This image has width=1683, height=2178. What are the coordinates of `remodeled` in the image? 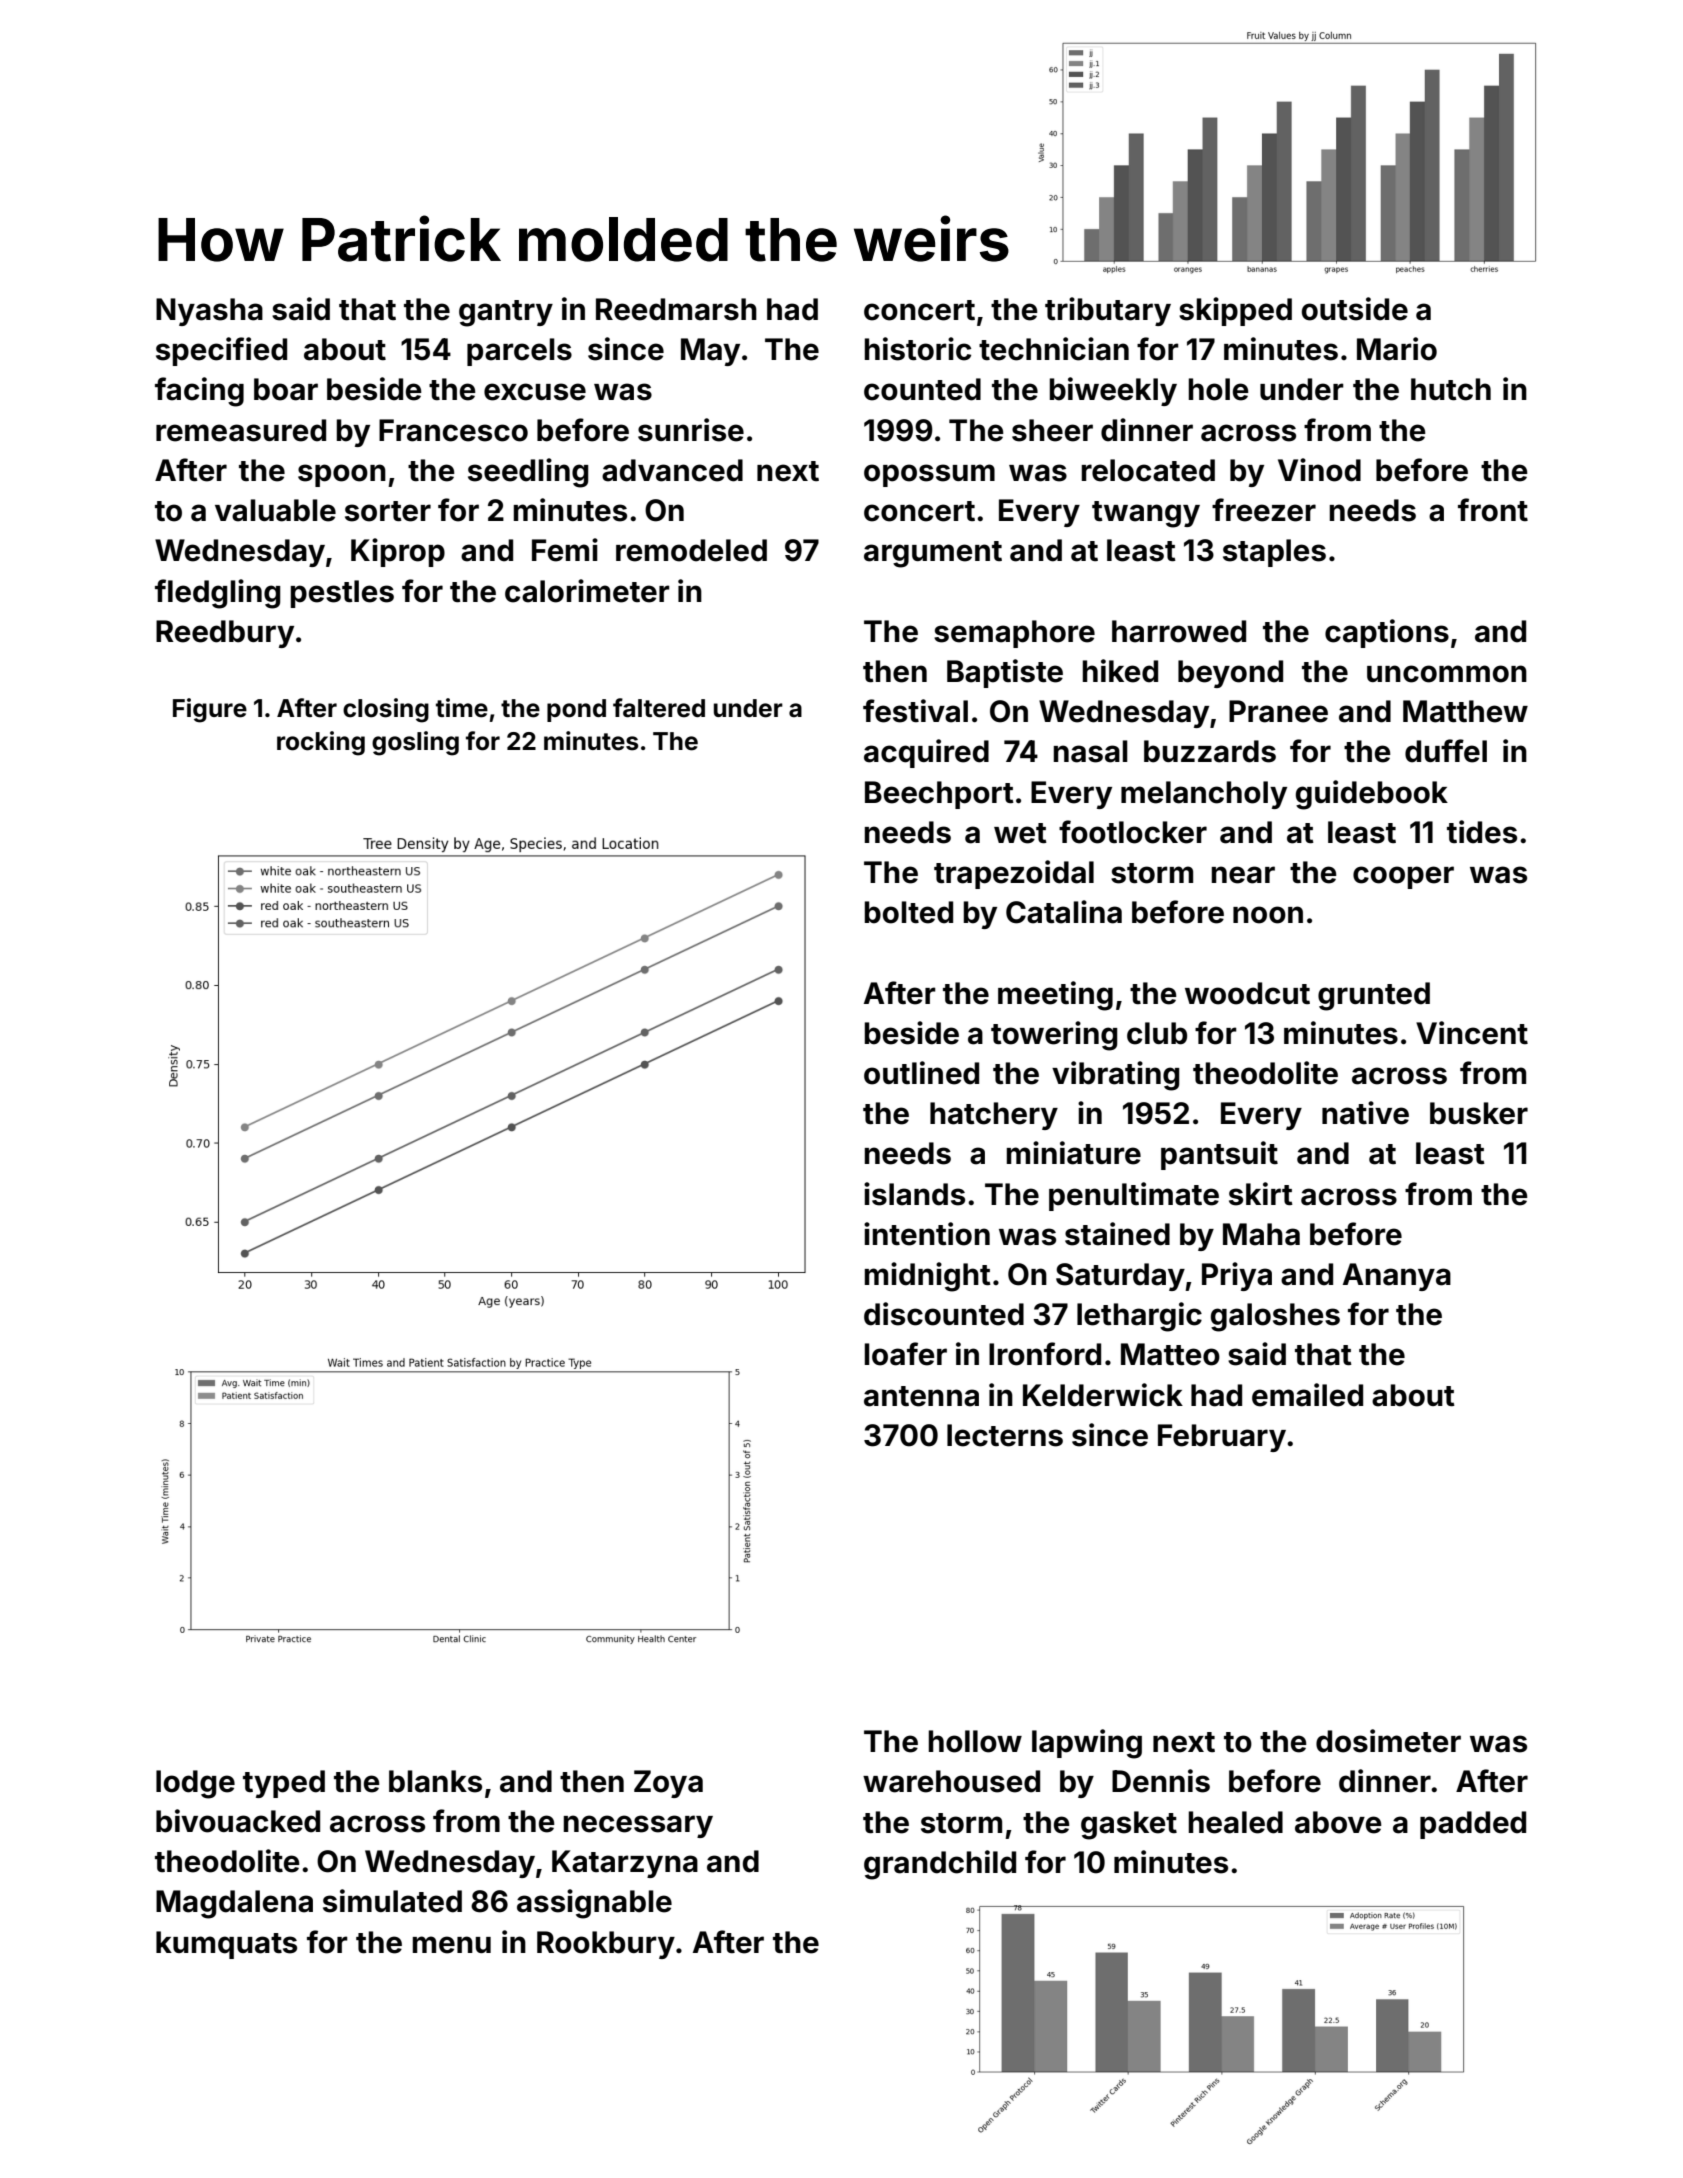 It's located at (691, 550).
